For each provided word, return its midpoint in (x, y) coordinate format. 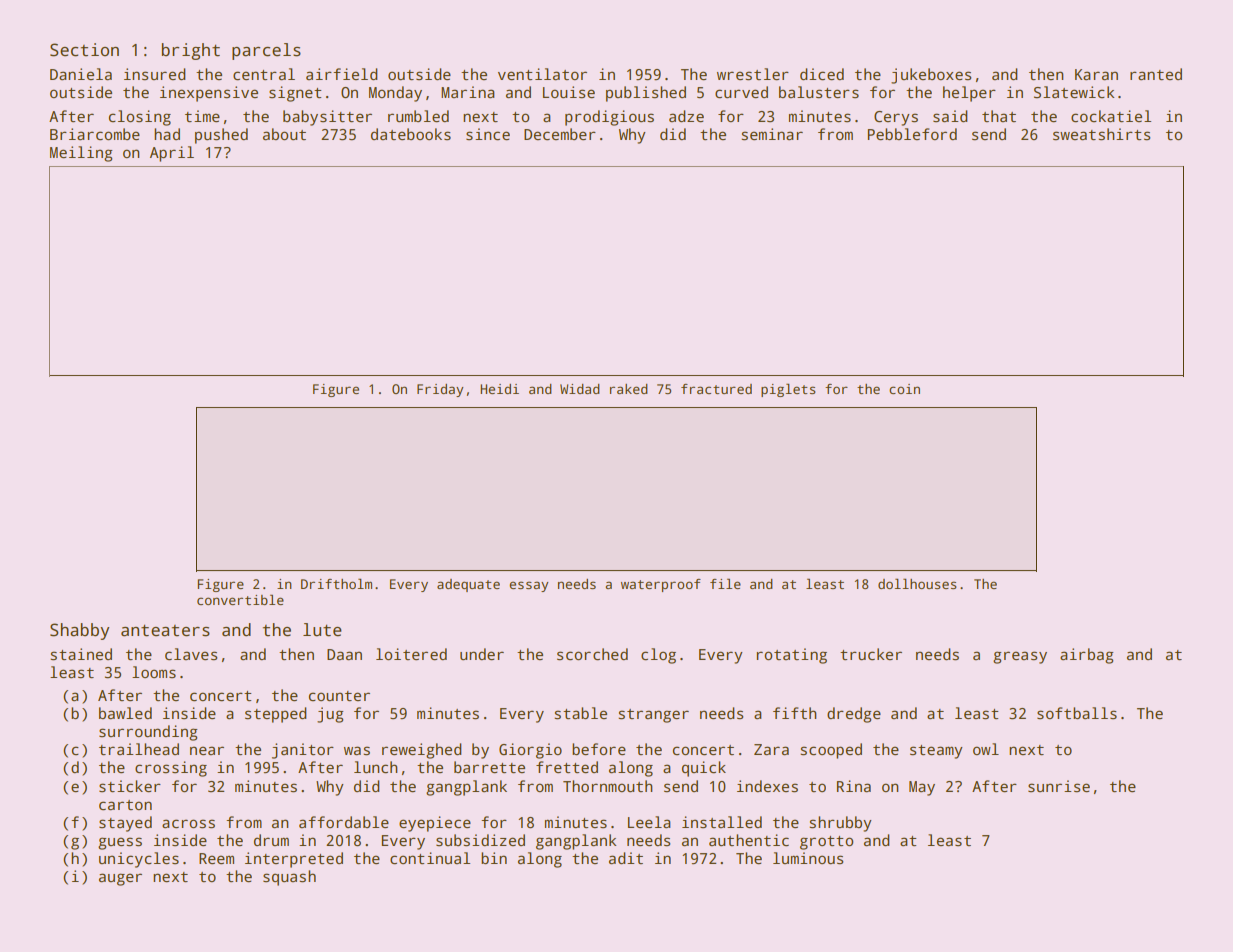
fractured (716, 389)
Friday (440, 390)
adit (626, 858)
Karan (1096, 74)
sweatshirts (1101, 134)
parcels (266, 51)
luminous (808, 858)
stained (81, 654)
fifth (794, 713)
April (172, 154)
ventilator (542, 74)
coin (904, 389)
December (560, 134)
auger (120, 879)
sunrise (1059, 786)
